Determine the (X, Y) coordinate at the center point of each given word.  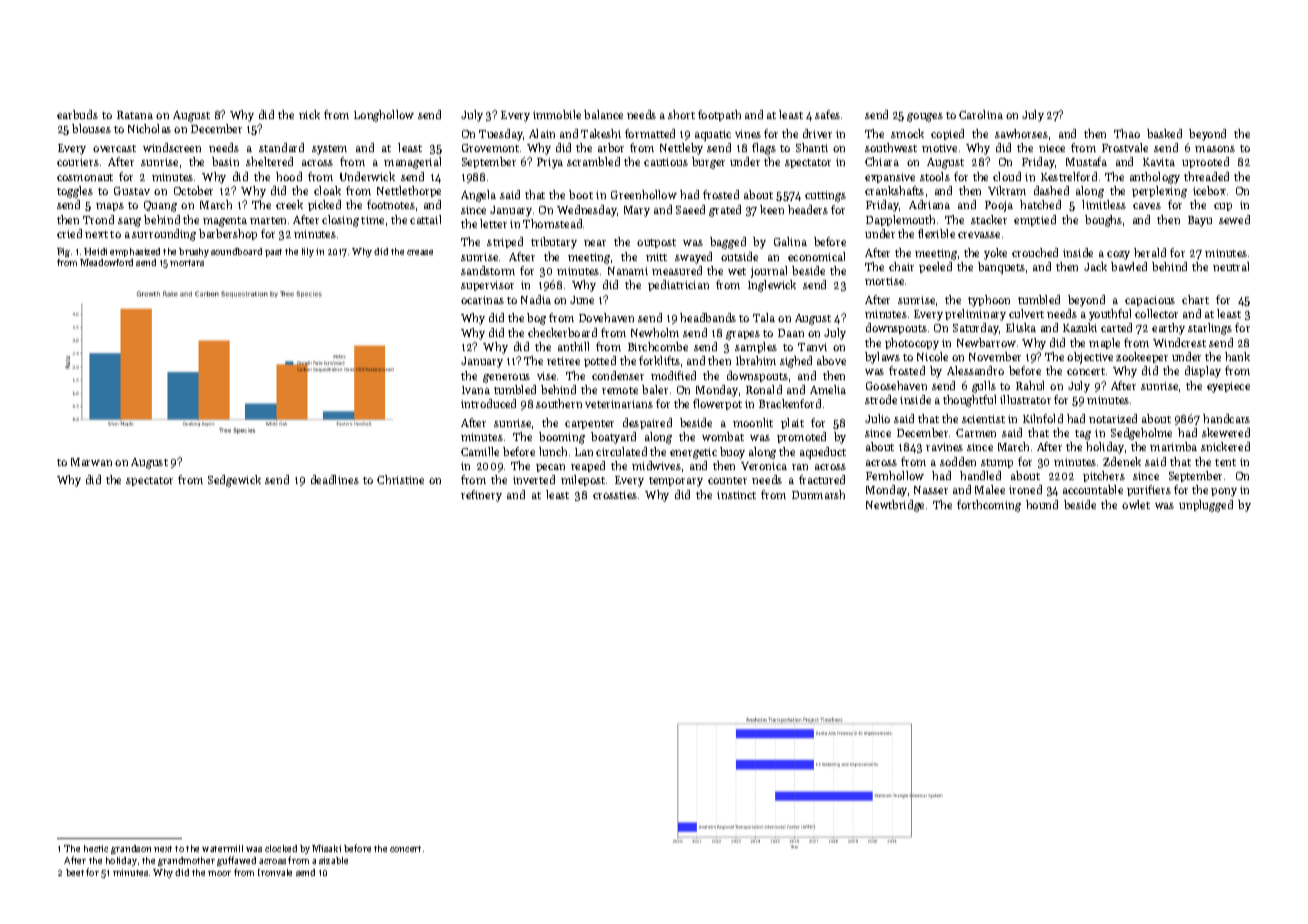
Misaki (326, 848)
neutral (1231, 266)
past (273, 253)
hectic (96, 848)
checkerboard (562, 332)
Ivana (476, 390)
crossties (615, 495)
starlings (1210, 329)
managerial (412, 163)
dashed (1051, 190)
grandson (131, 849)
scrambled (593, 161)
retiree (563, 361)
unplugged (1206, 506)
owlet (1136, 504)
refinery (481, 496)
